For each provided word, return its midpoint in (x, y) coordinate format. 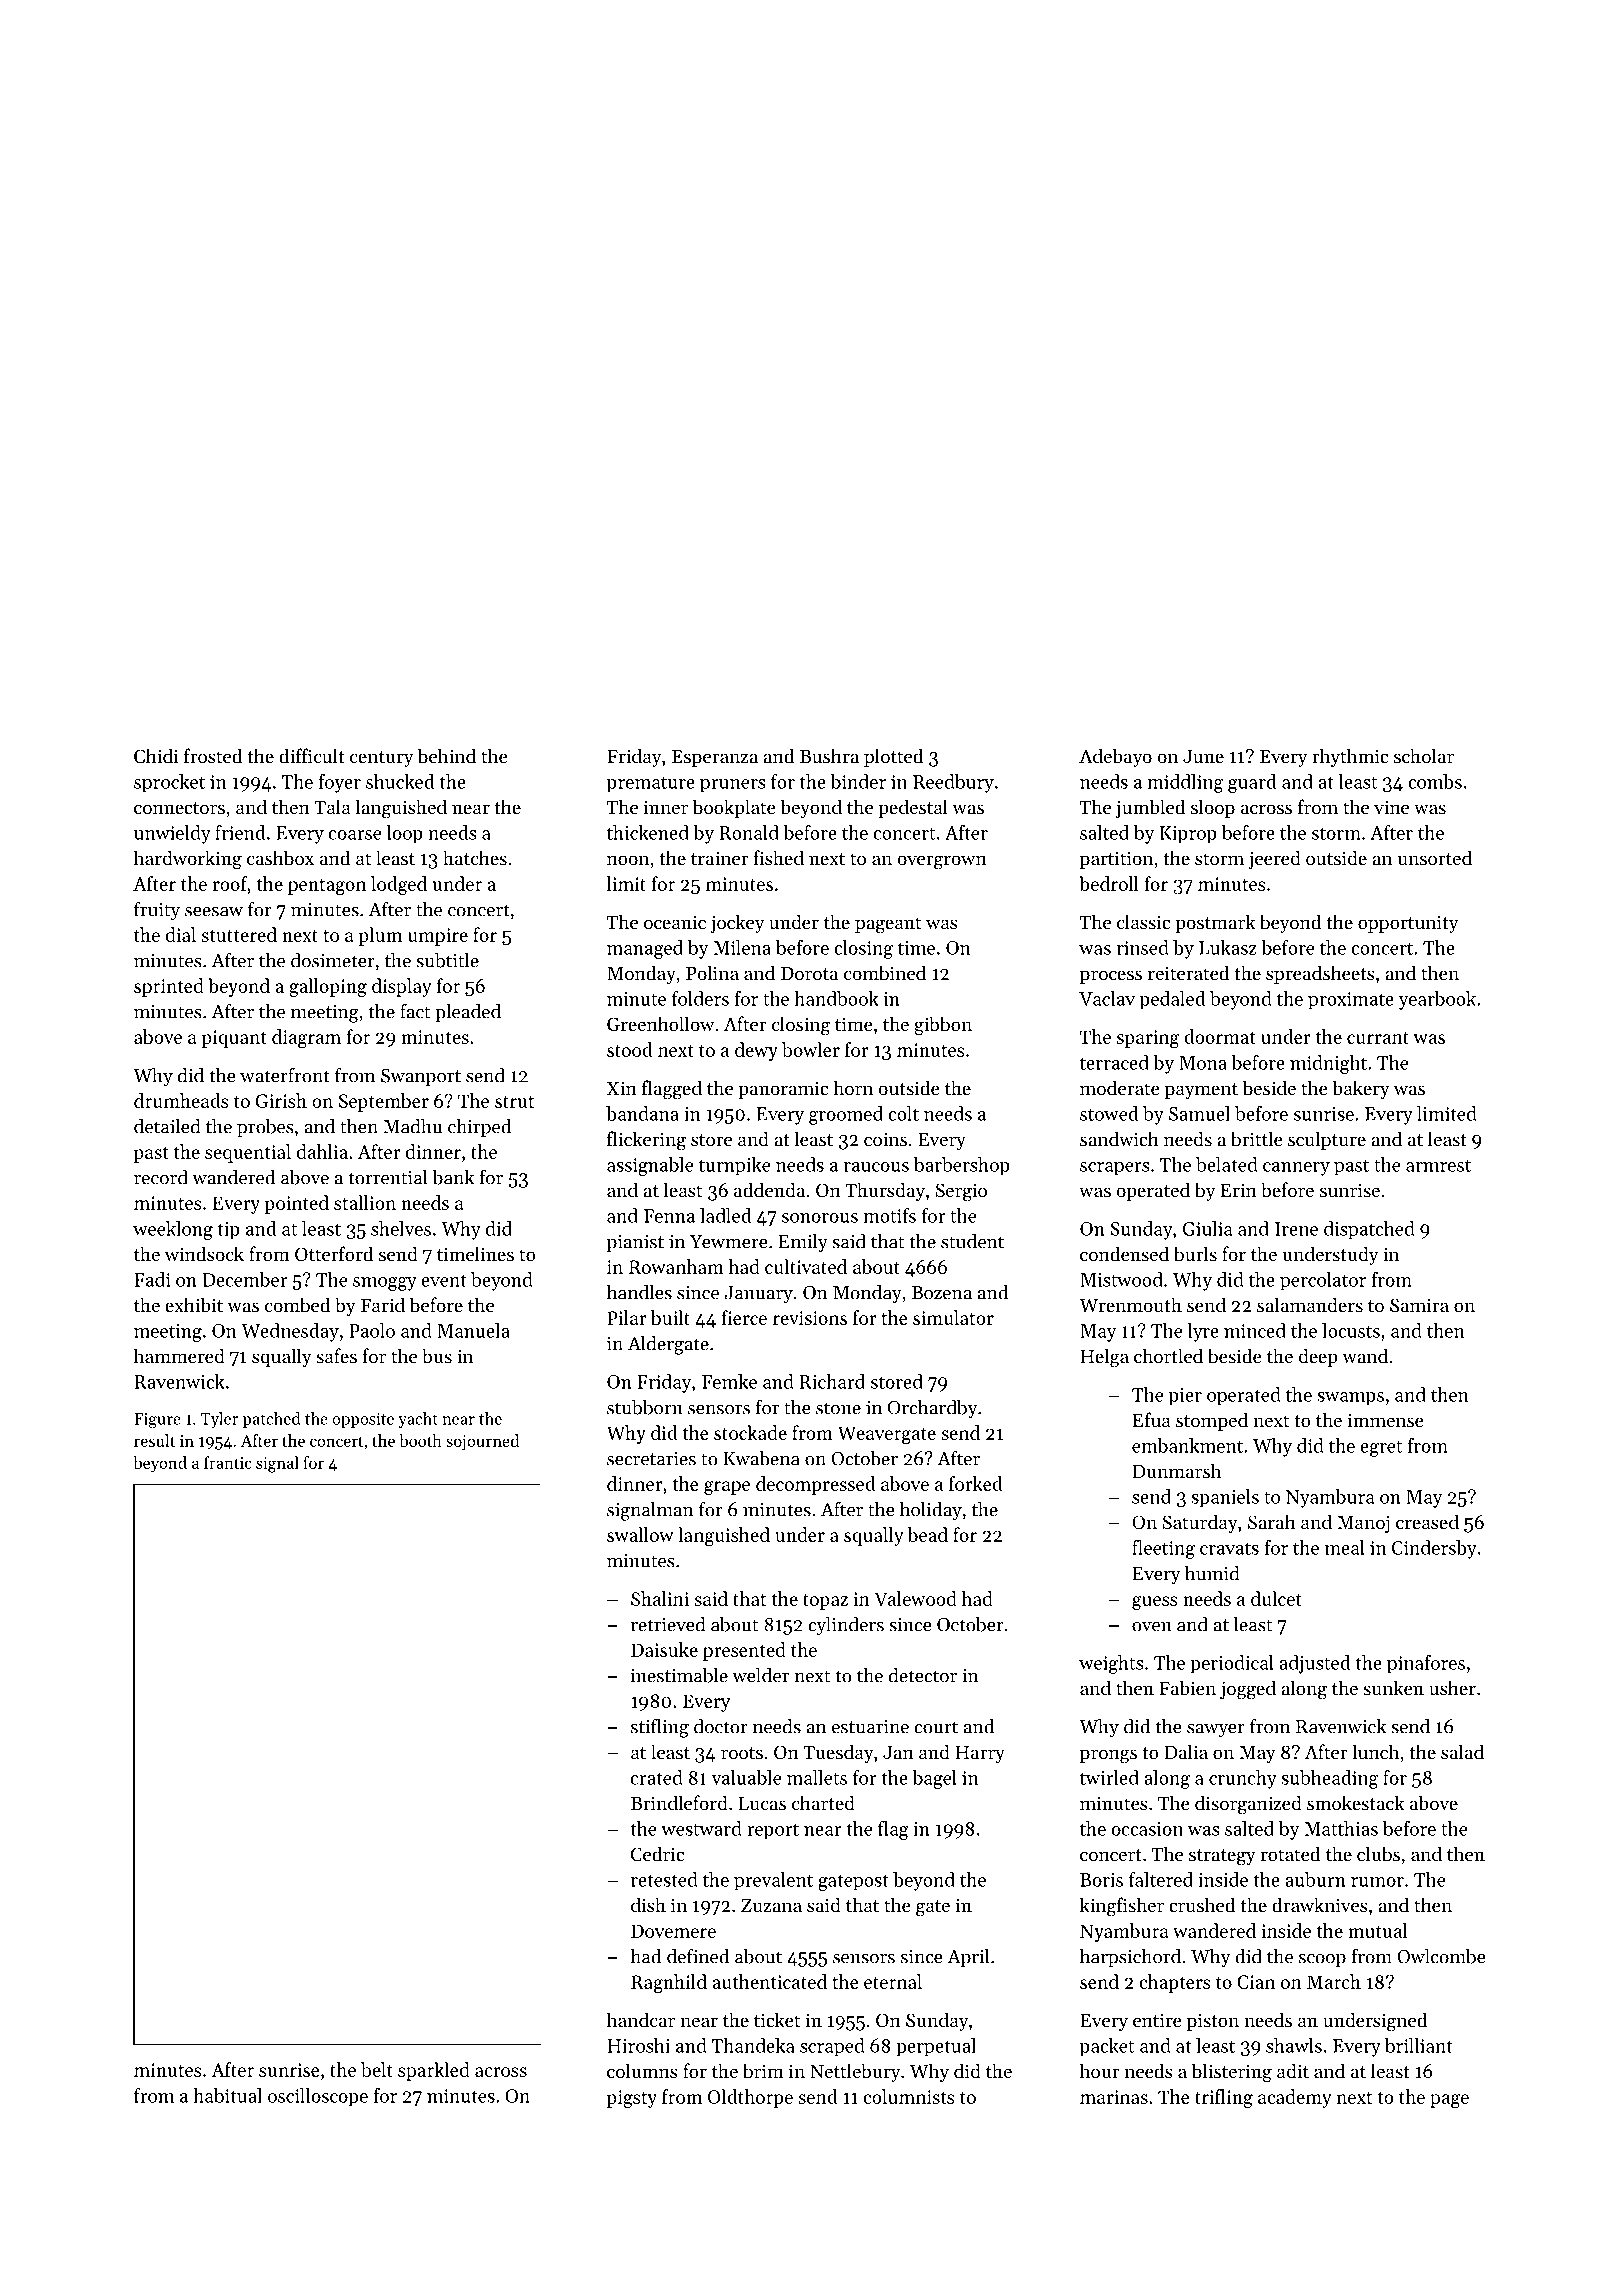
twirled (1109, 1777)
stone (838, 1408)
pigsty (632, 2099)
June (1203, 756)
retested (664, 1879)
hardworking (188, 860)
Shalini (660, 1598)
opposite (363, 1420)
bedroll (1109, 883)
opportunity (1408, 924)
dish (648, 1904)
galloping (328, 987)
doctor (721, 1726)
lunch (1375, 1751)
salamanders (1310, 1304)
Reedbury (953, 783)
